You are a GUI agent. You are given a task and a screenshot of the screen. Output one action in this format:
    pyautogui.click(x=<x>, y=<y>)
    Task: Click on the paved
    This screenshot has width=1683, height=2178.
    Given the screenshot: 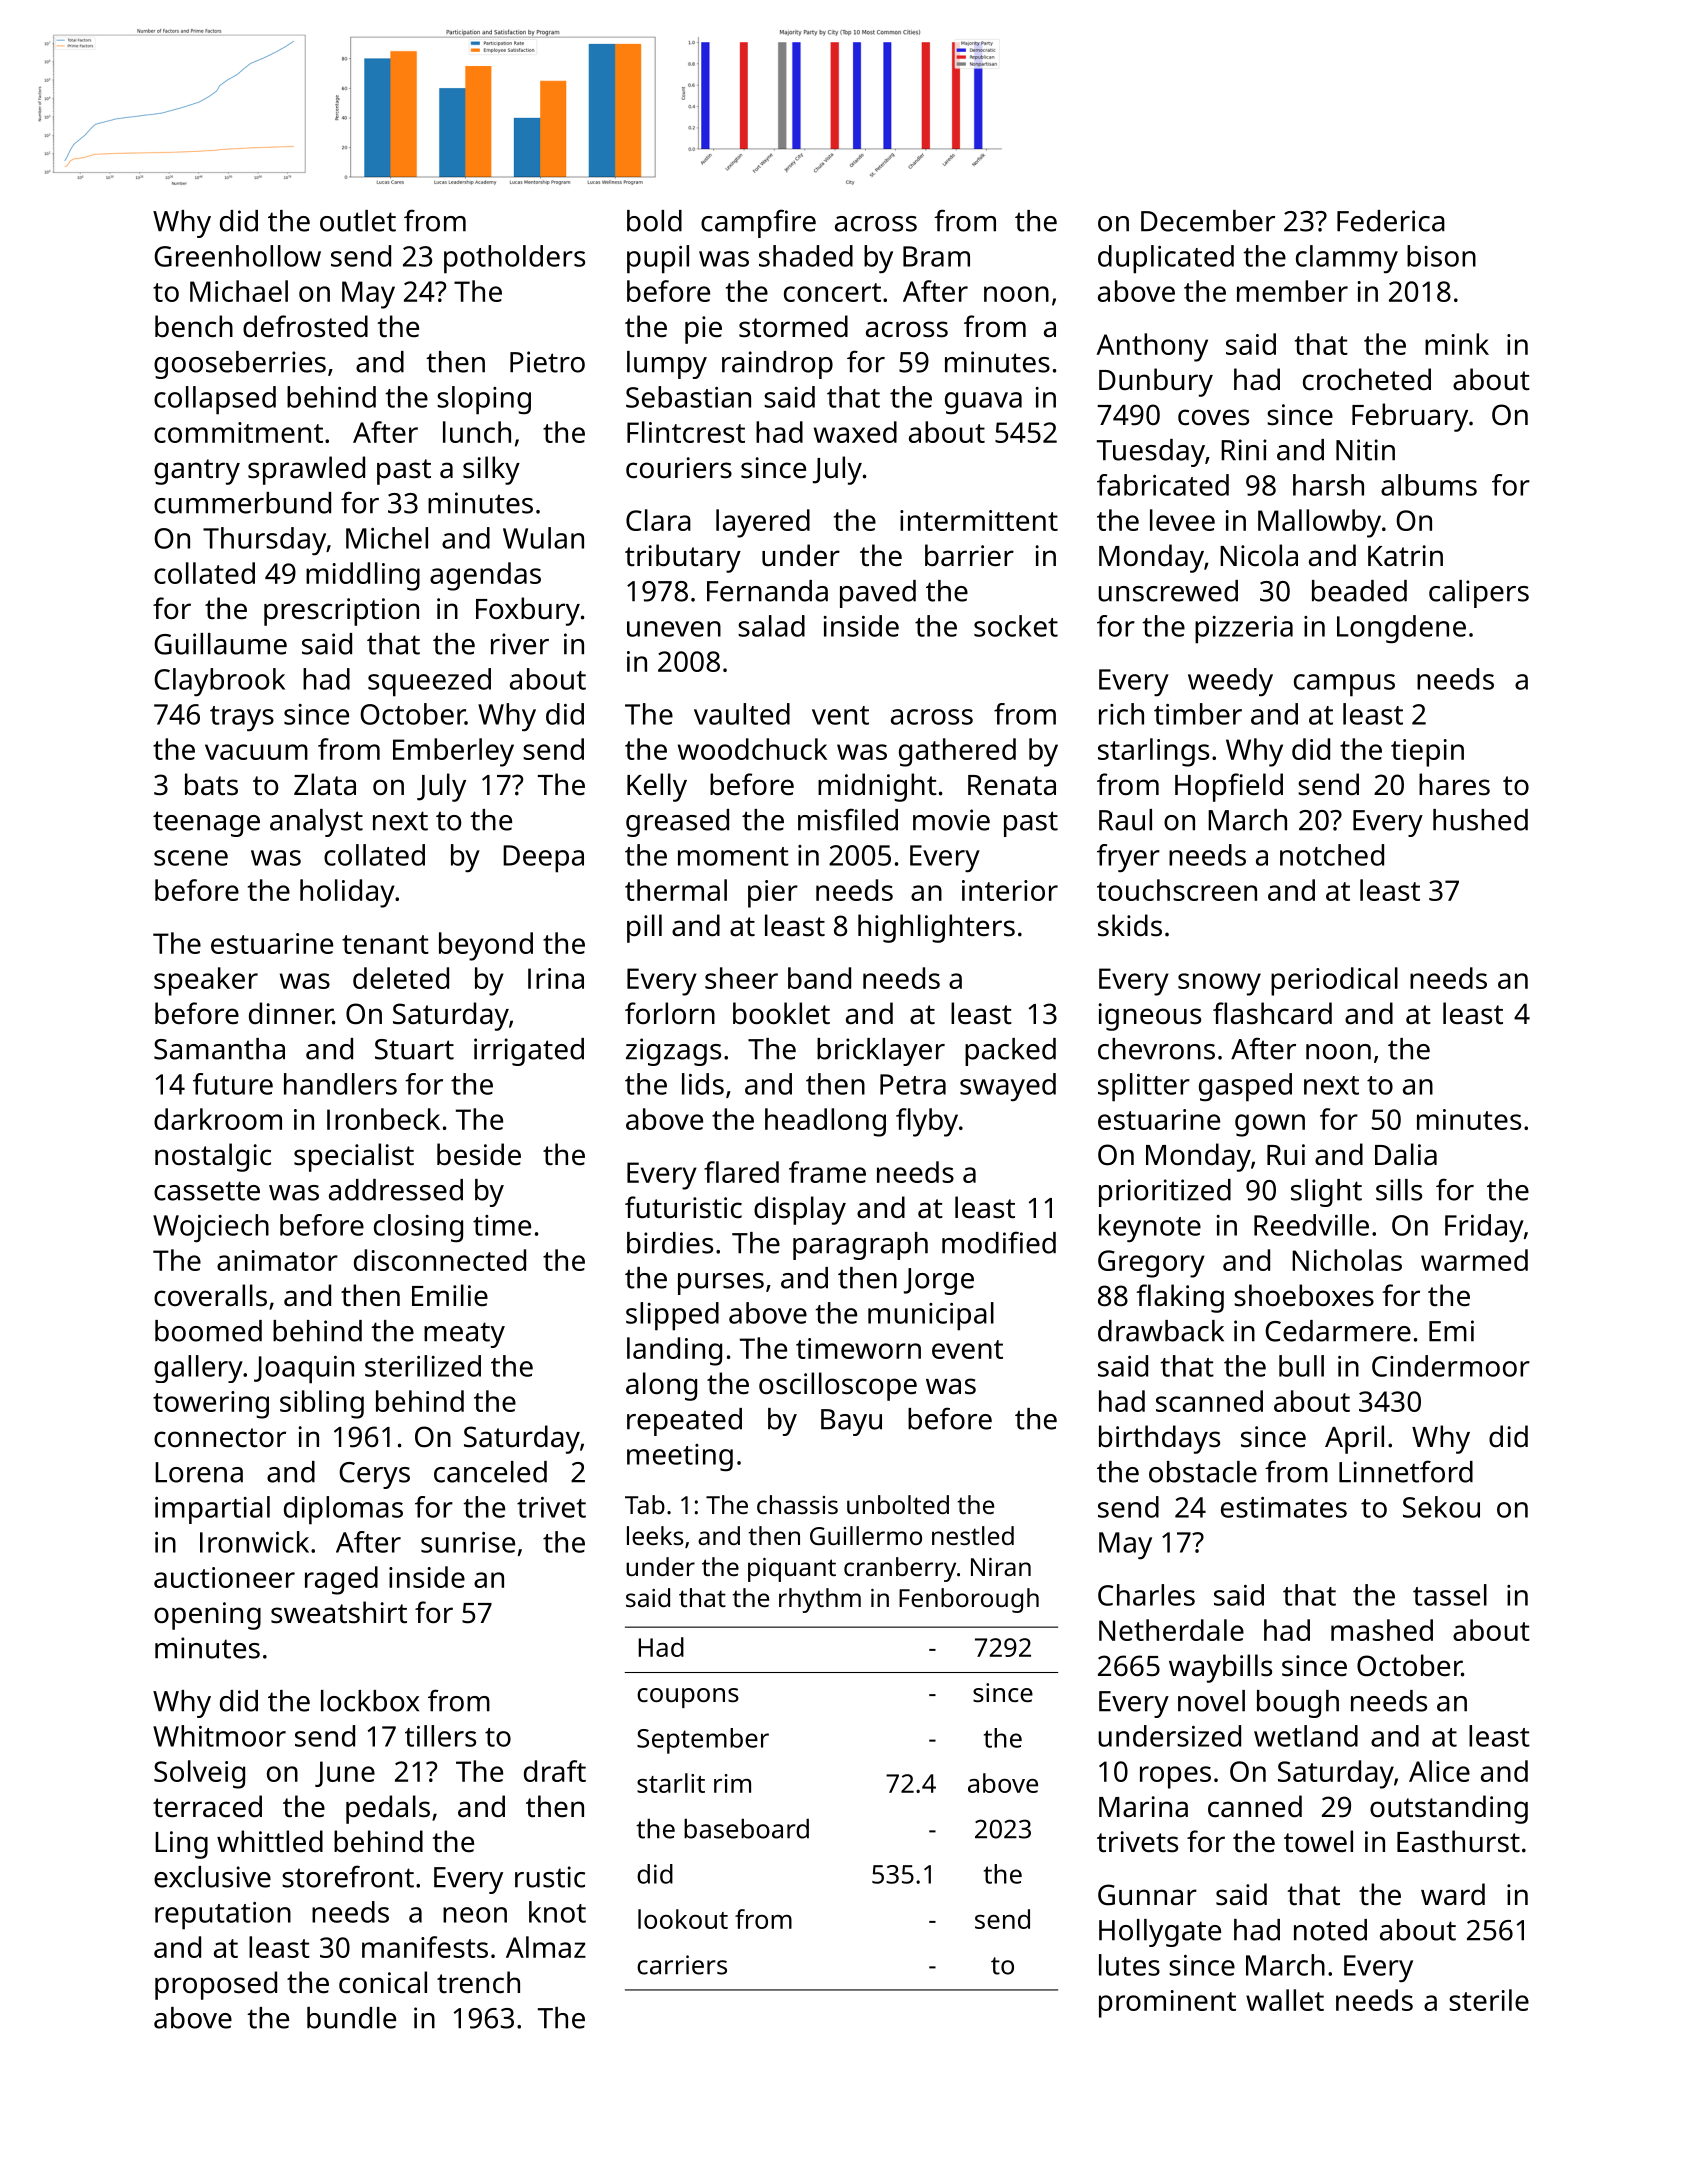 What is the action you would take?
    pyautogui.click(x=878, y=594)
